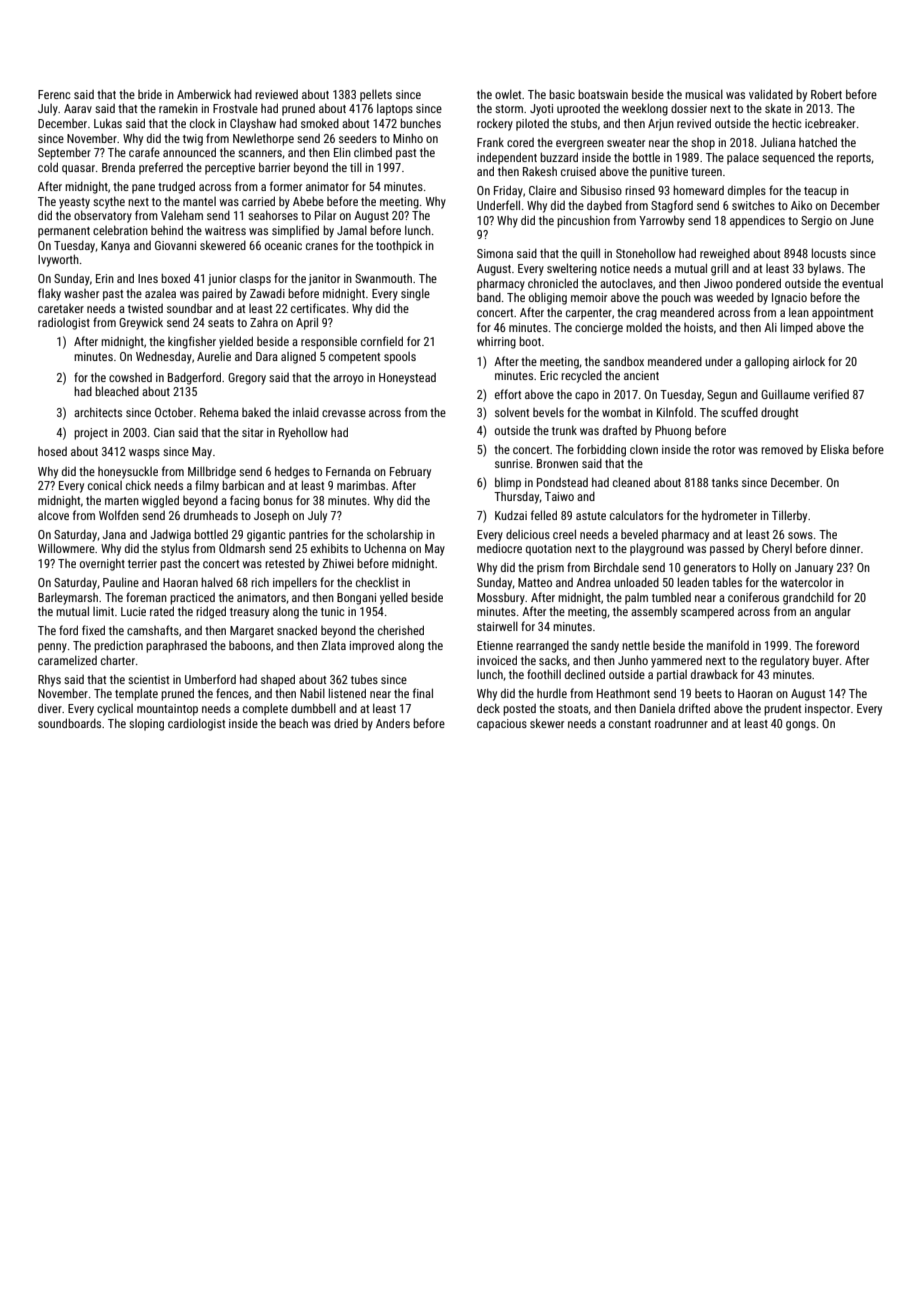 The image size is (924, 1308). What do you see at coordinates (114, 534) in the page?
I see `Jana` at bounding box center [114, 534].
